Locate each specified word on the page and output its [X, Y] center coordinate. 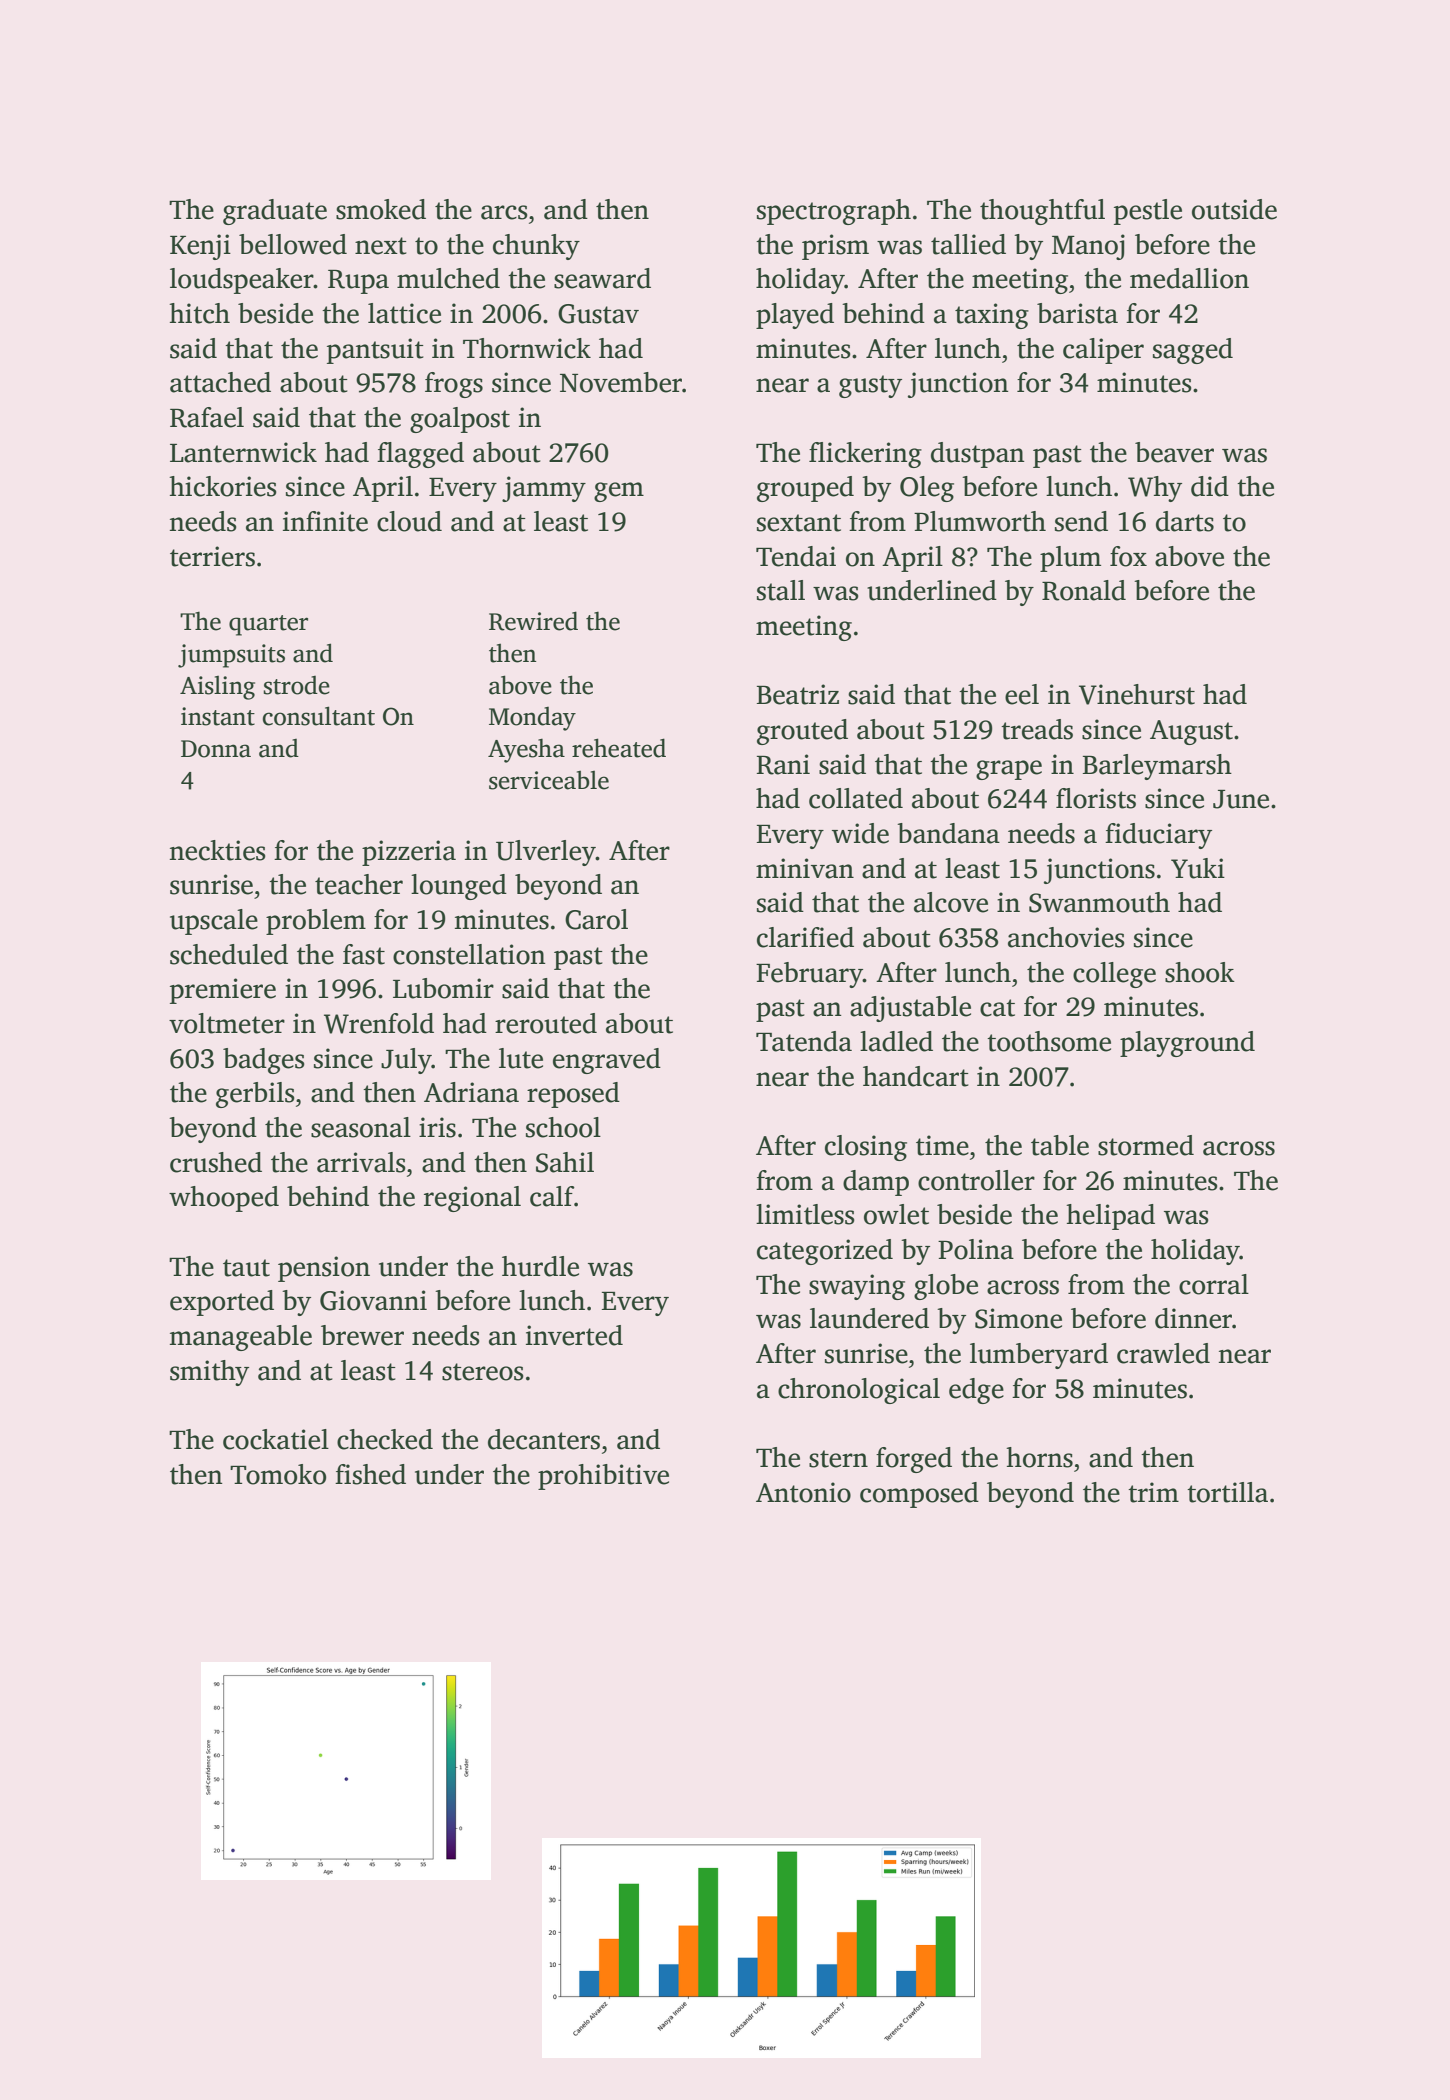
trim [1153, 1492]
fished [370, 1474]
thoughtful [1042, 212]
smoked [381, 209]
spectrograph [834, 212]
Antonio [803, 1492]
